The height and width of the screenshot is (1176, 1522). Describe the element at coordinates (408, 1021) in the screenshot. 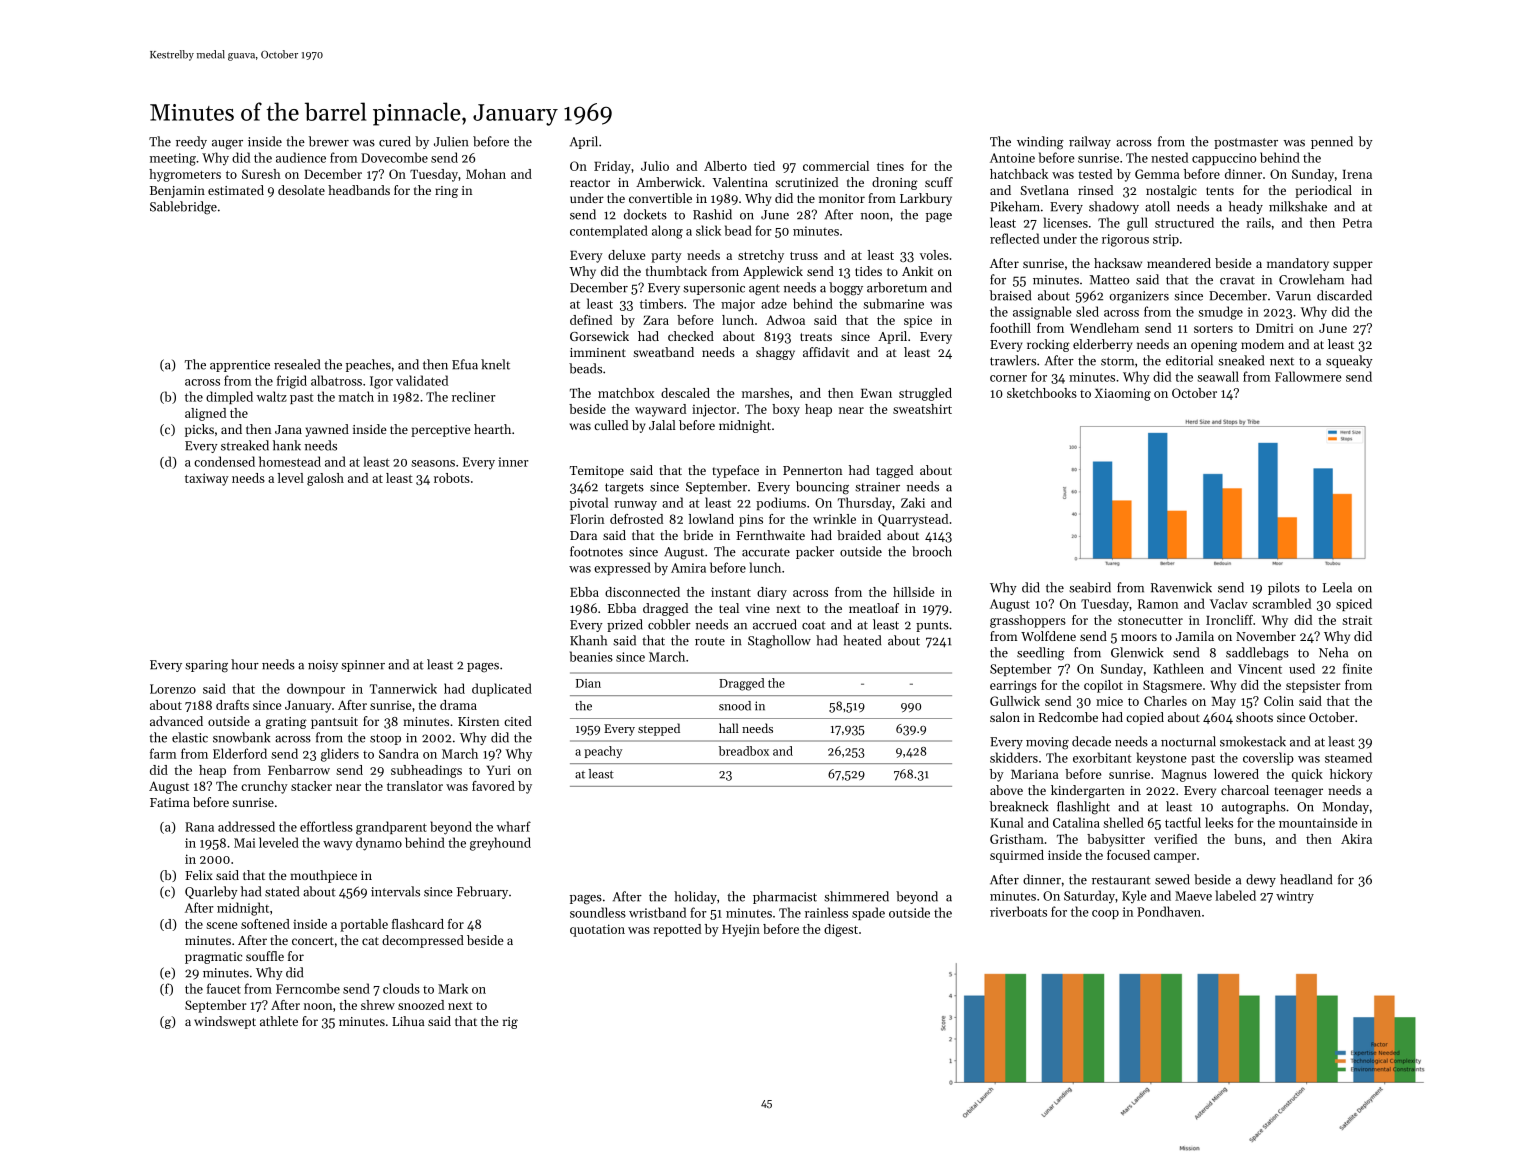

I see `Lihua` at that location.
